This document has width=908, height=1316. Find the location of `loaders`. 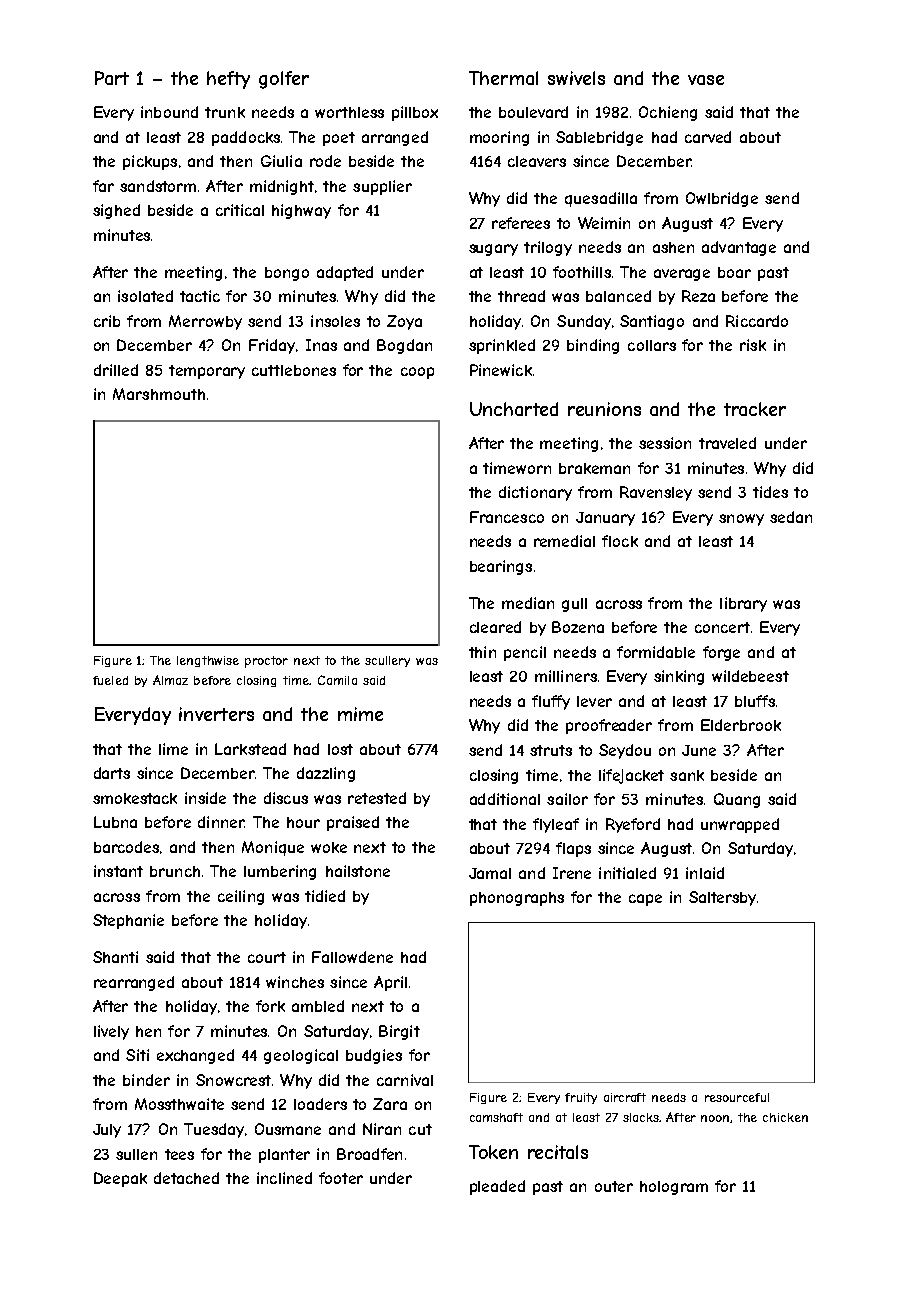

loaders is located at coordinates (320, 1104).
